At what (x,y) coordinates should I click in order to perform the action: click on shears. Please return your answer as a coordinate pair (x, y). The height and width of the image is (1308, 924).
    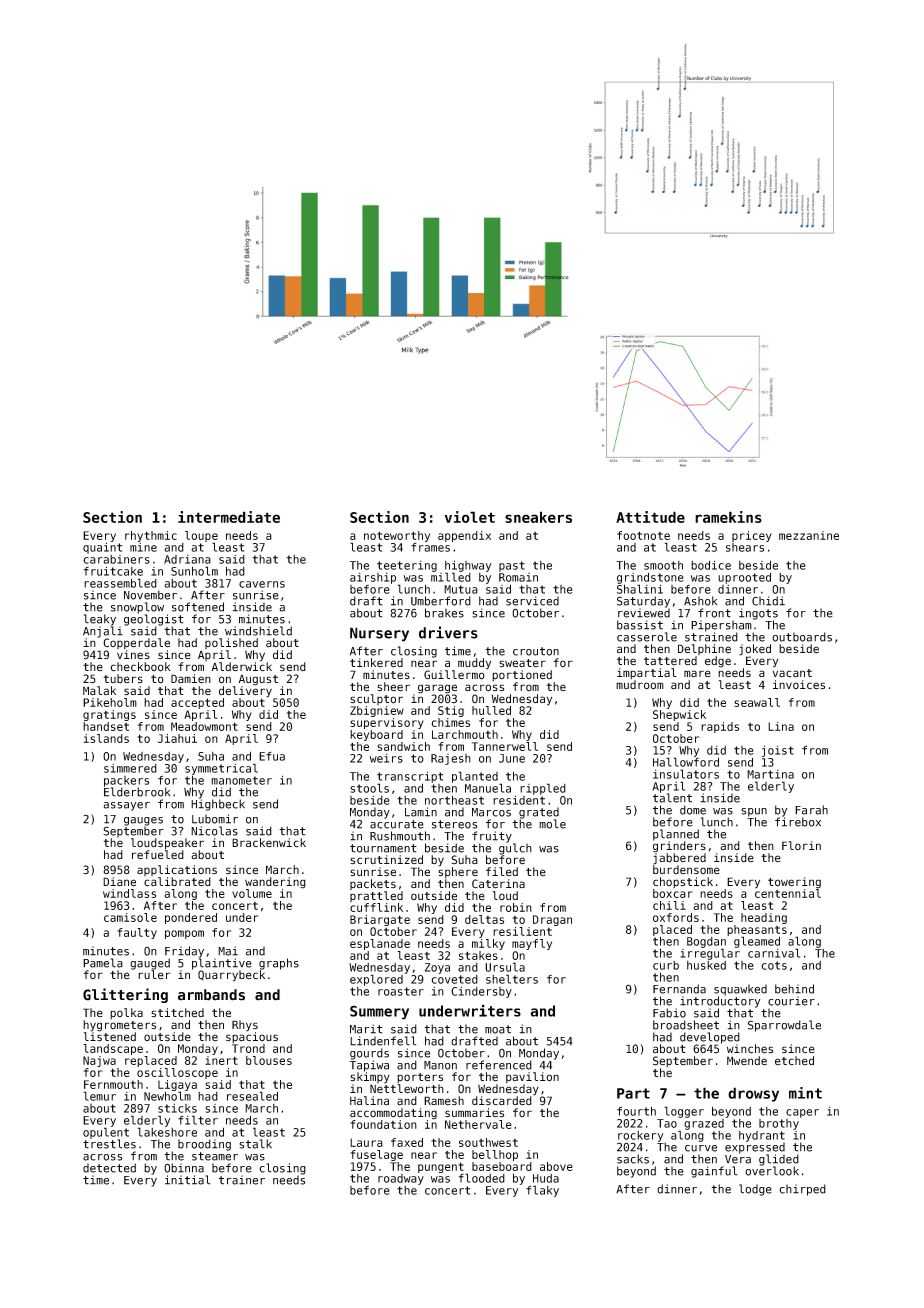
    Looking at the image, I should click on (745, 547).
